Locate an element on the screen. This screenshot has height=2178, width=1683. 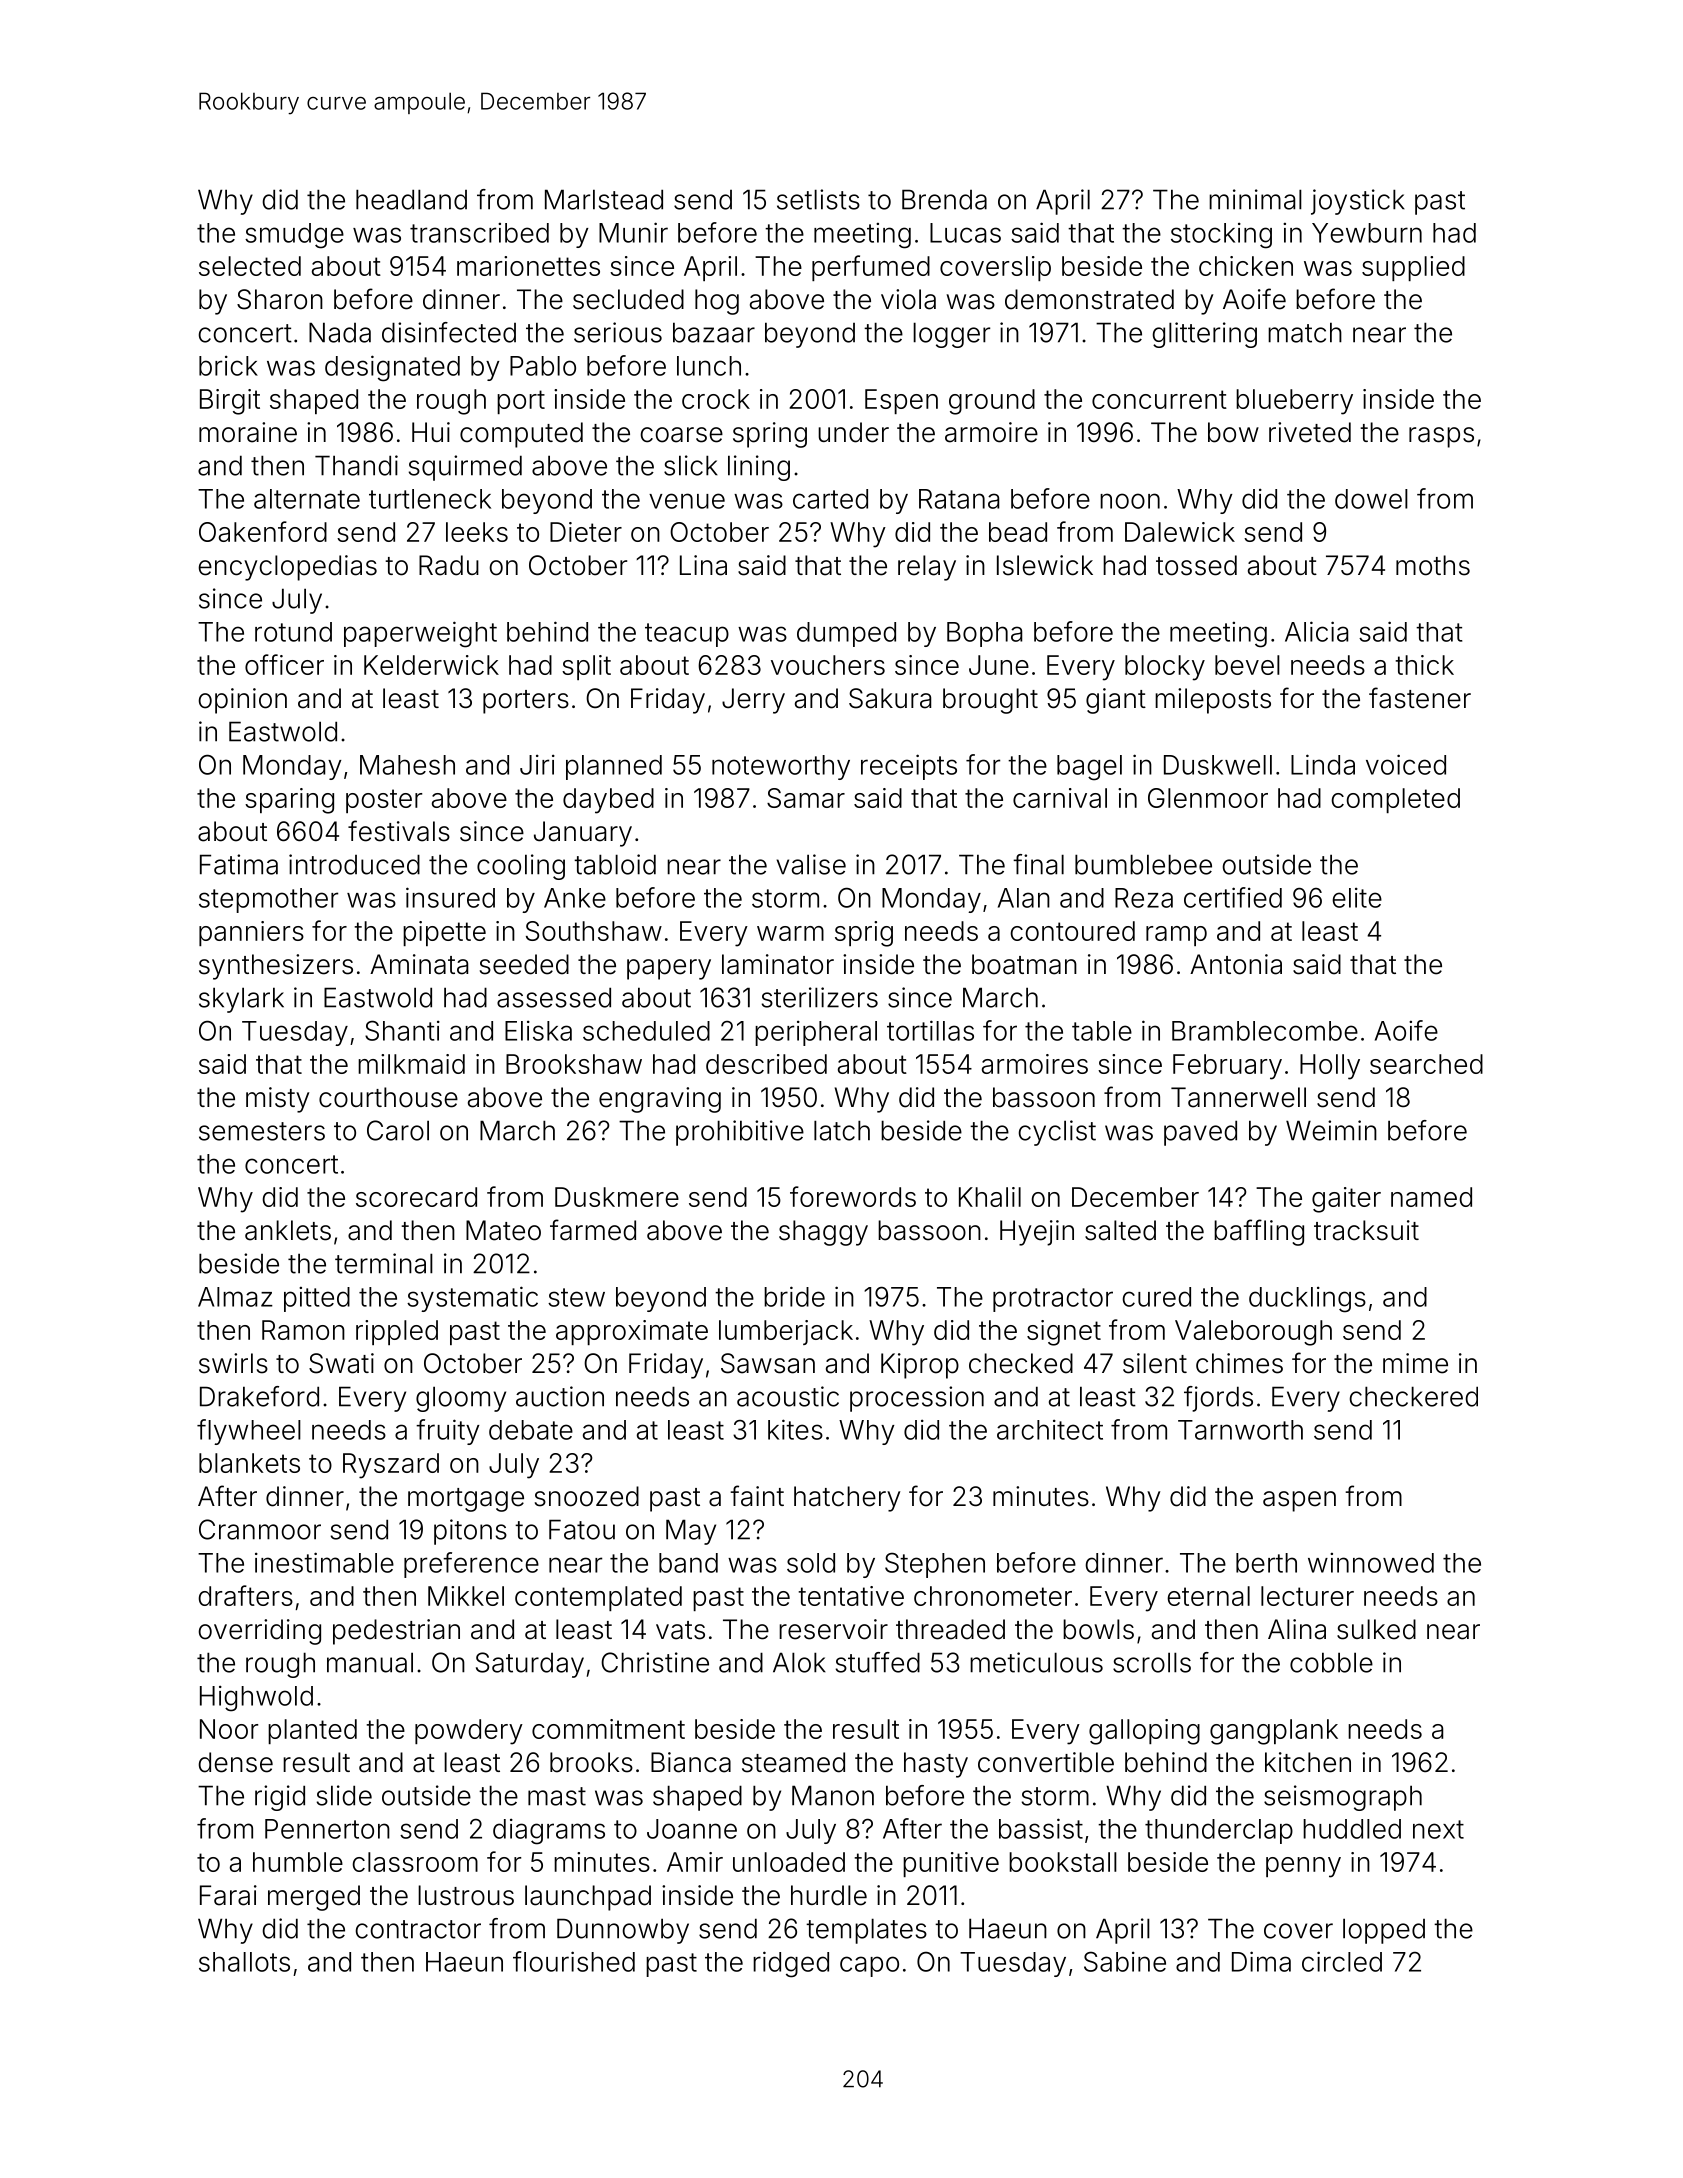
smudge is located at coordinates (294, 236).
